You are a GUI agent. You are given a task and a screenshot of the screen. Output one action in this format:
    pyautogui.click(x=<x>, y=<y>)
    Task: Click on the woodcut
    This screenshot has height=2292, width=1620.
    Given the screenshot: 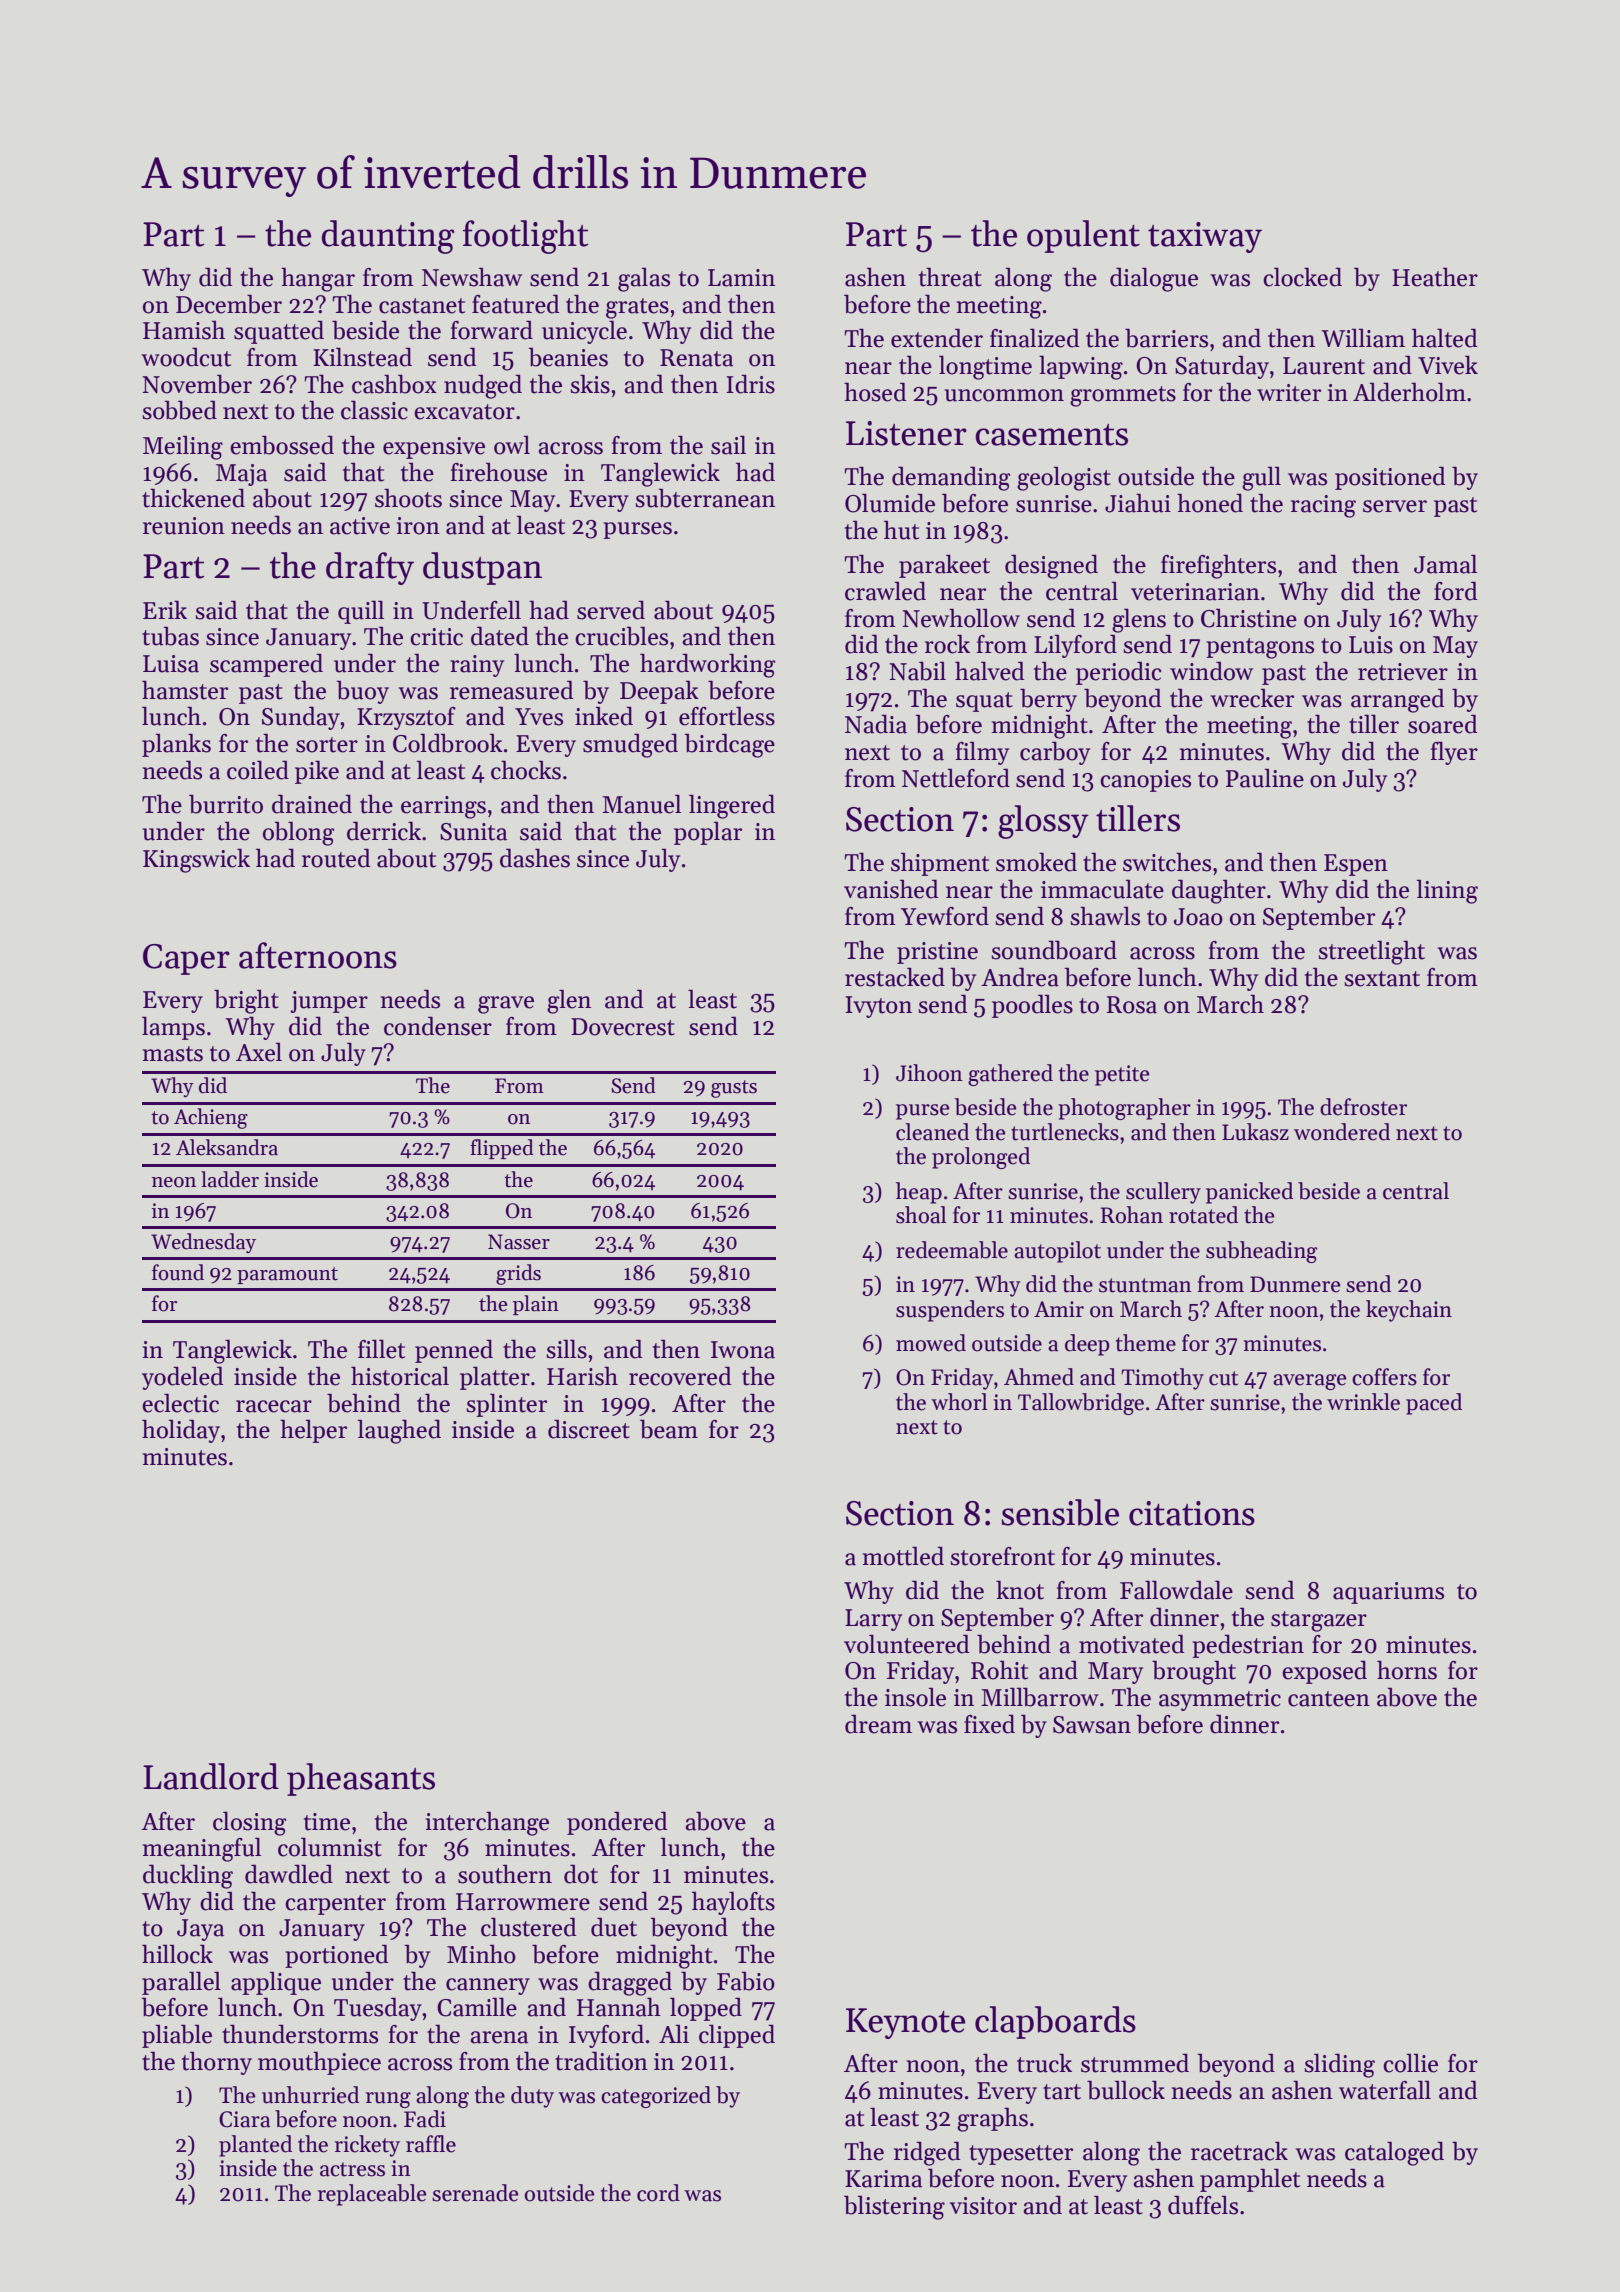 What is the action you would take?
    pyautogui.click(x=186, y=357)
